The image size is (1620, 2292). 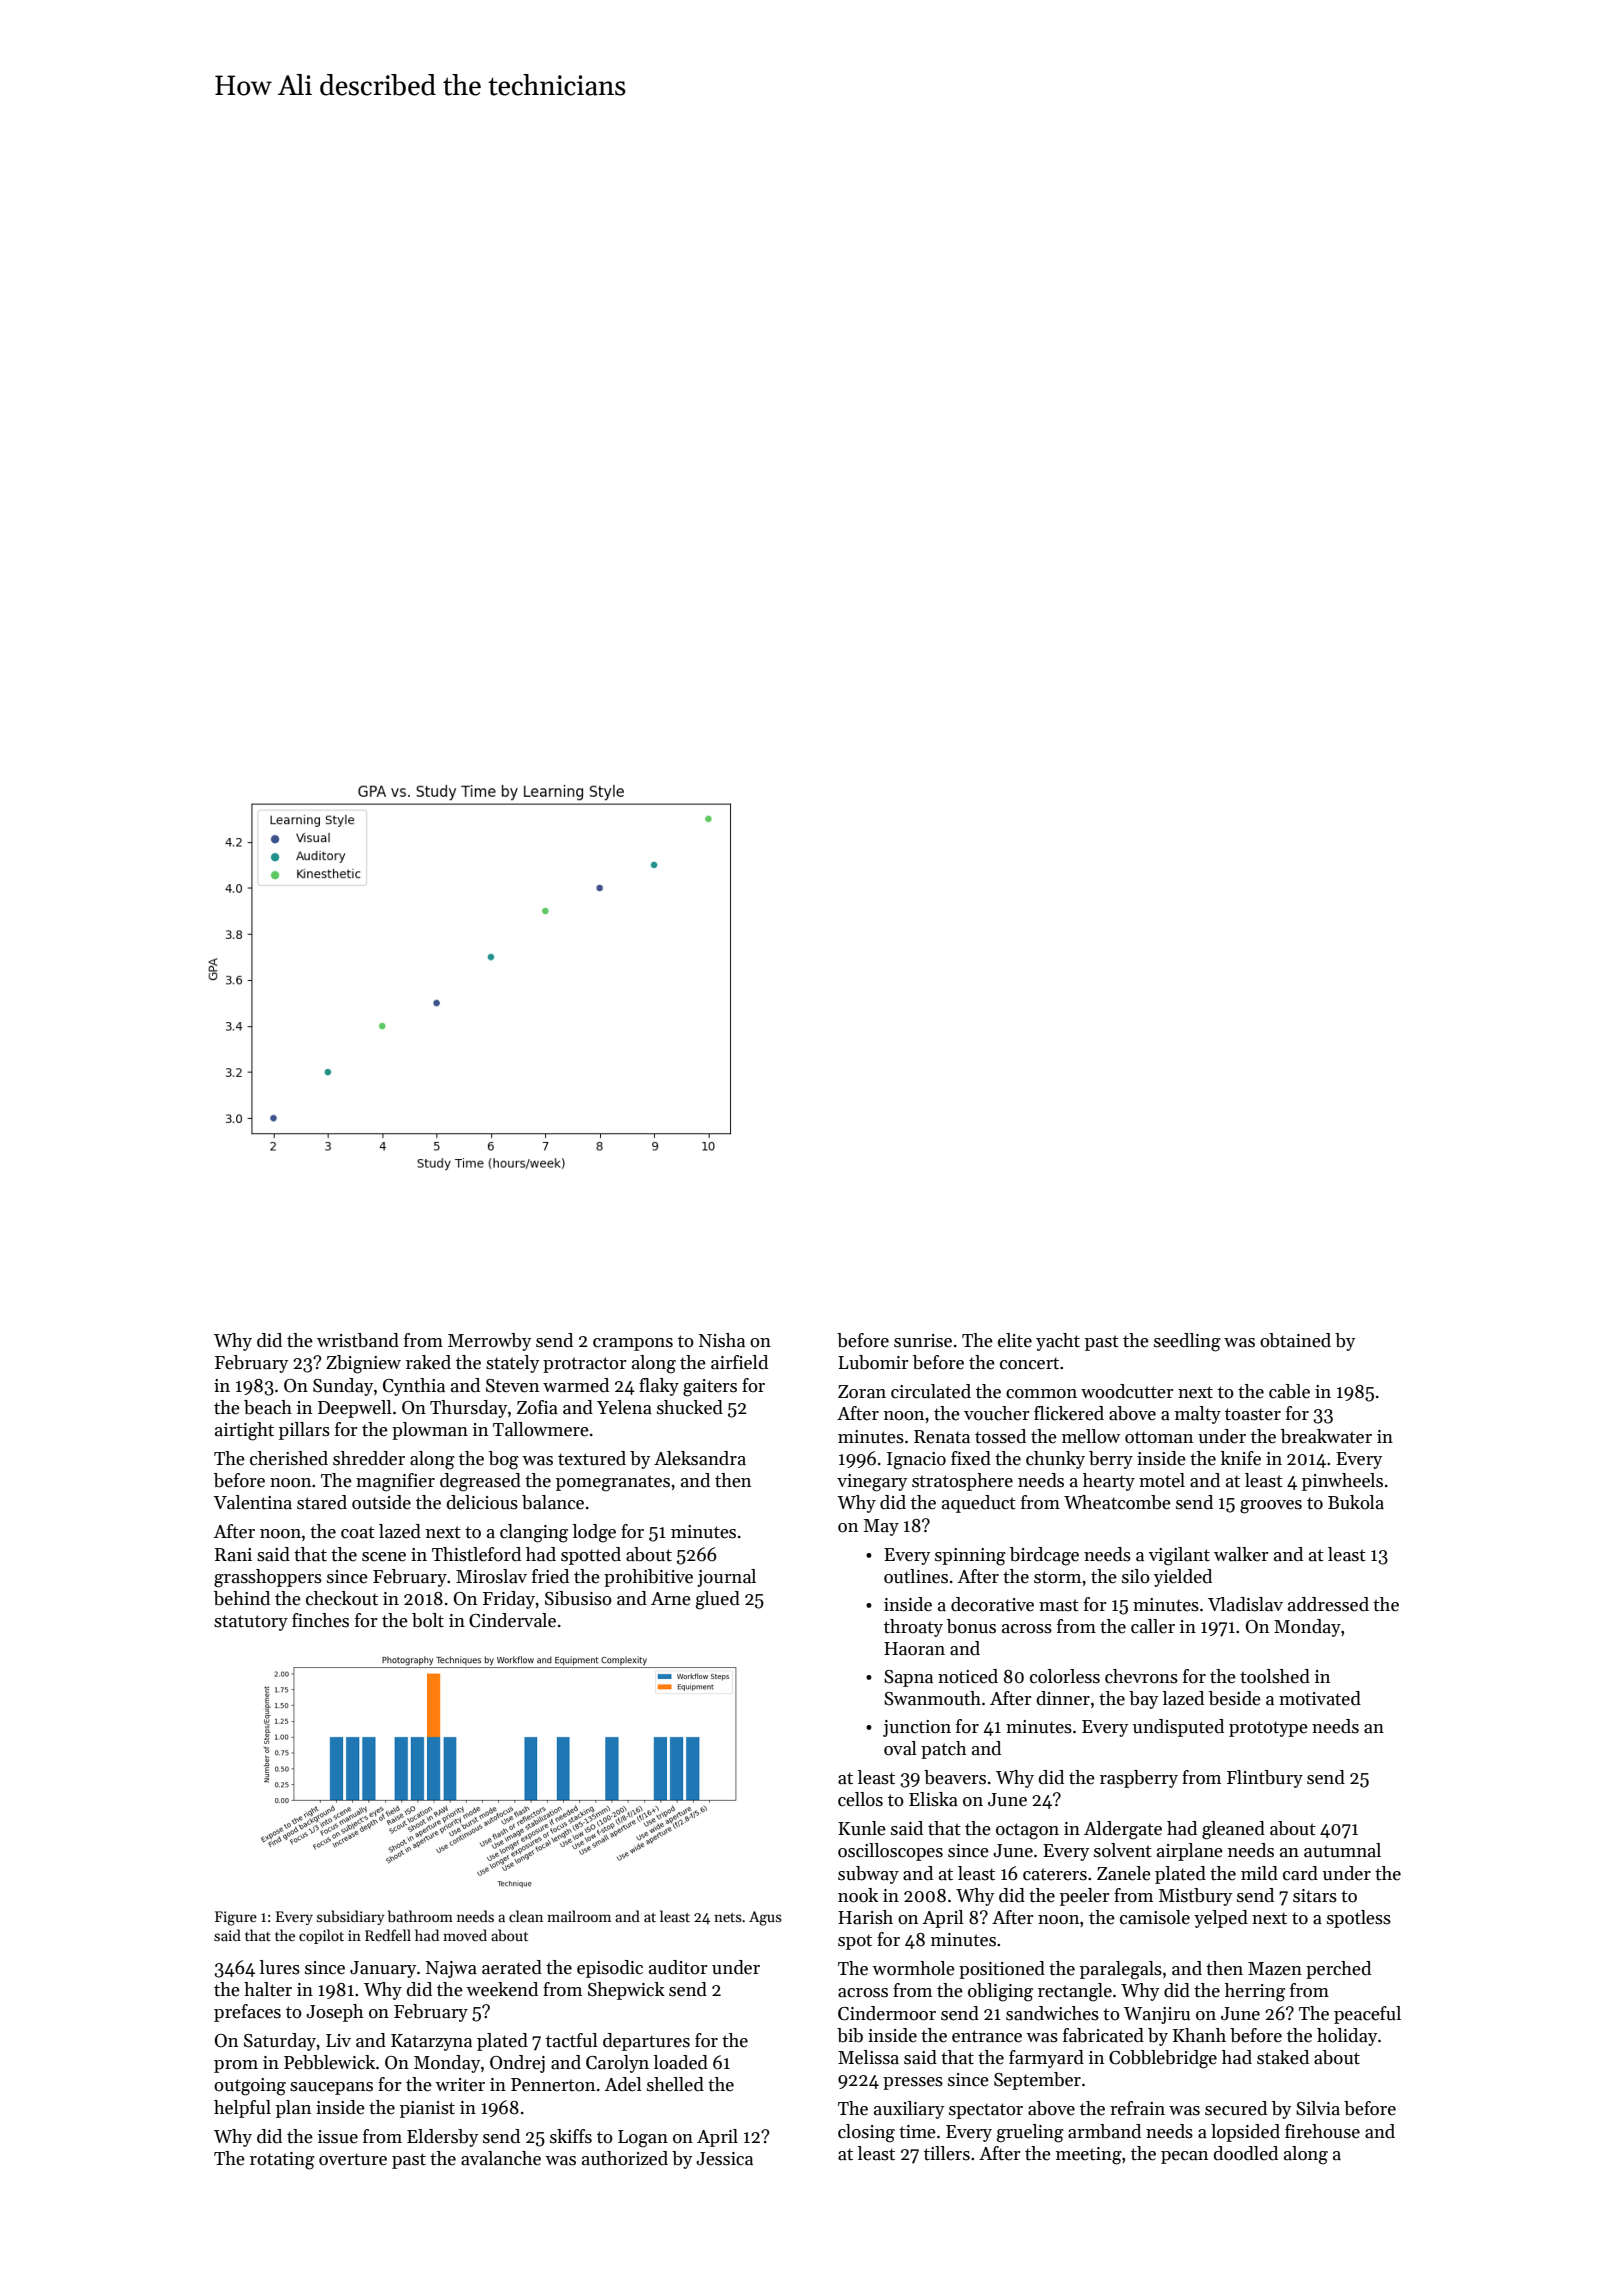 I want to click on perched, so click(x=1338, y=1970).
